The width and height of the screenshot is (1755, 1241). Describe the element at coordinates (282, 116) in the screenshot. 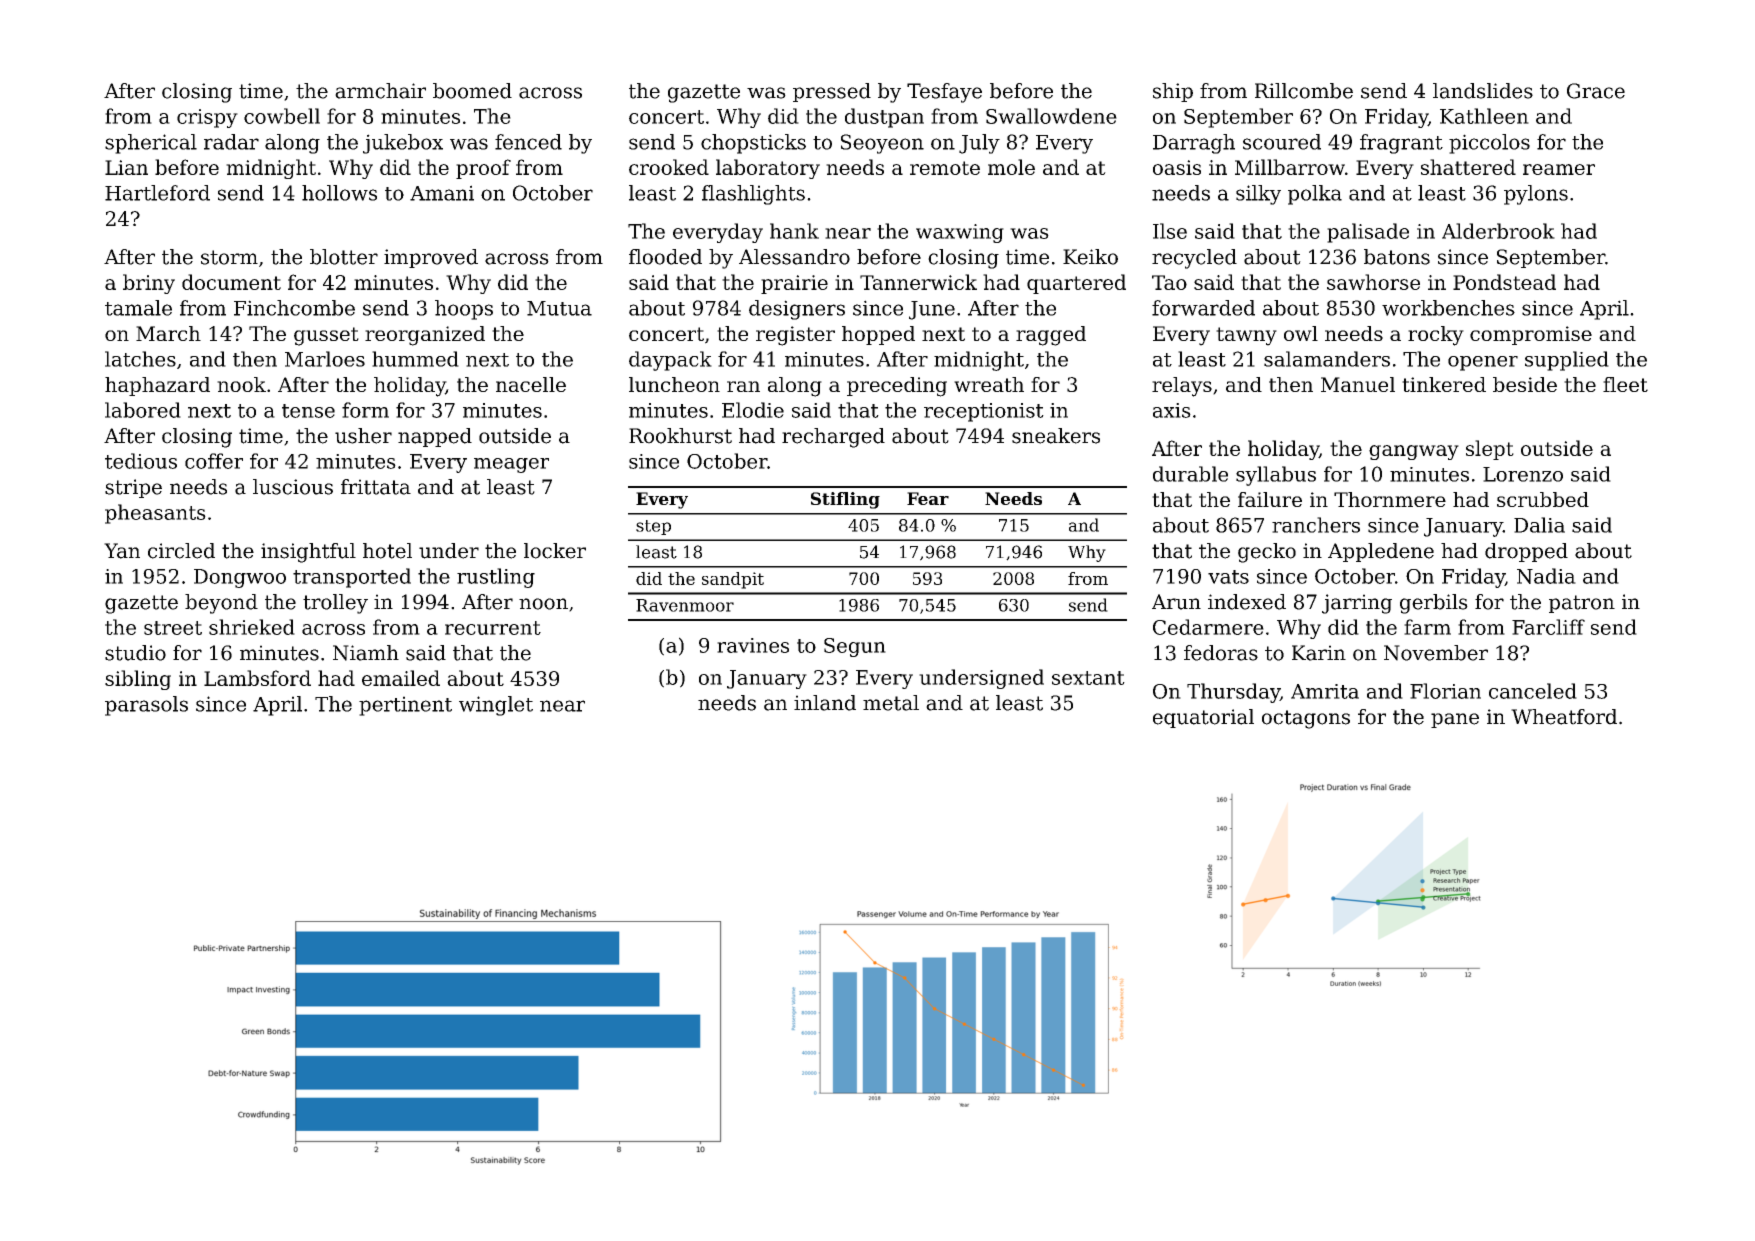

I see `cowbell` at that location.
